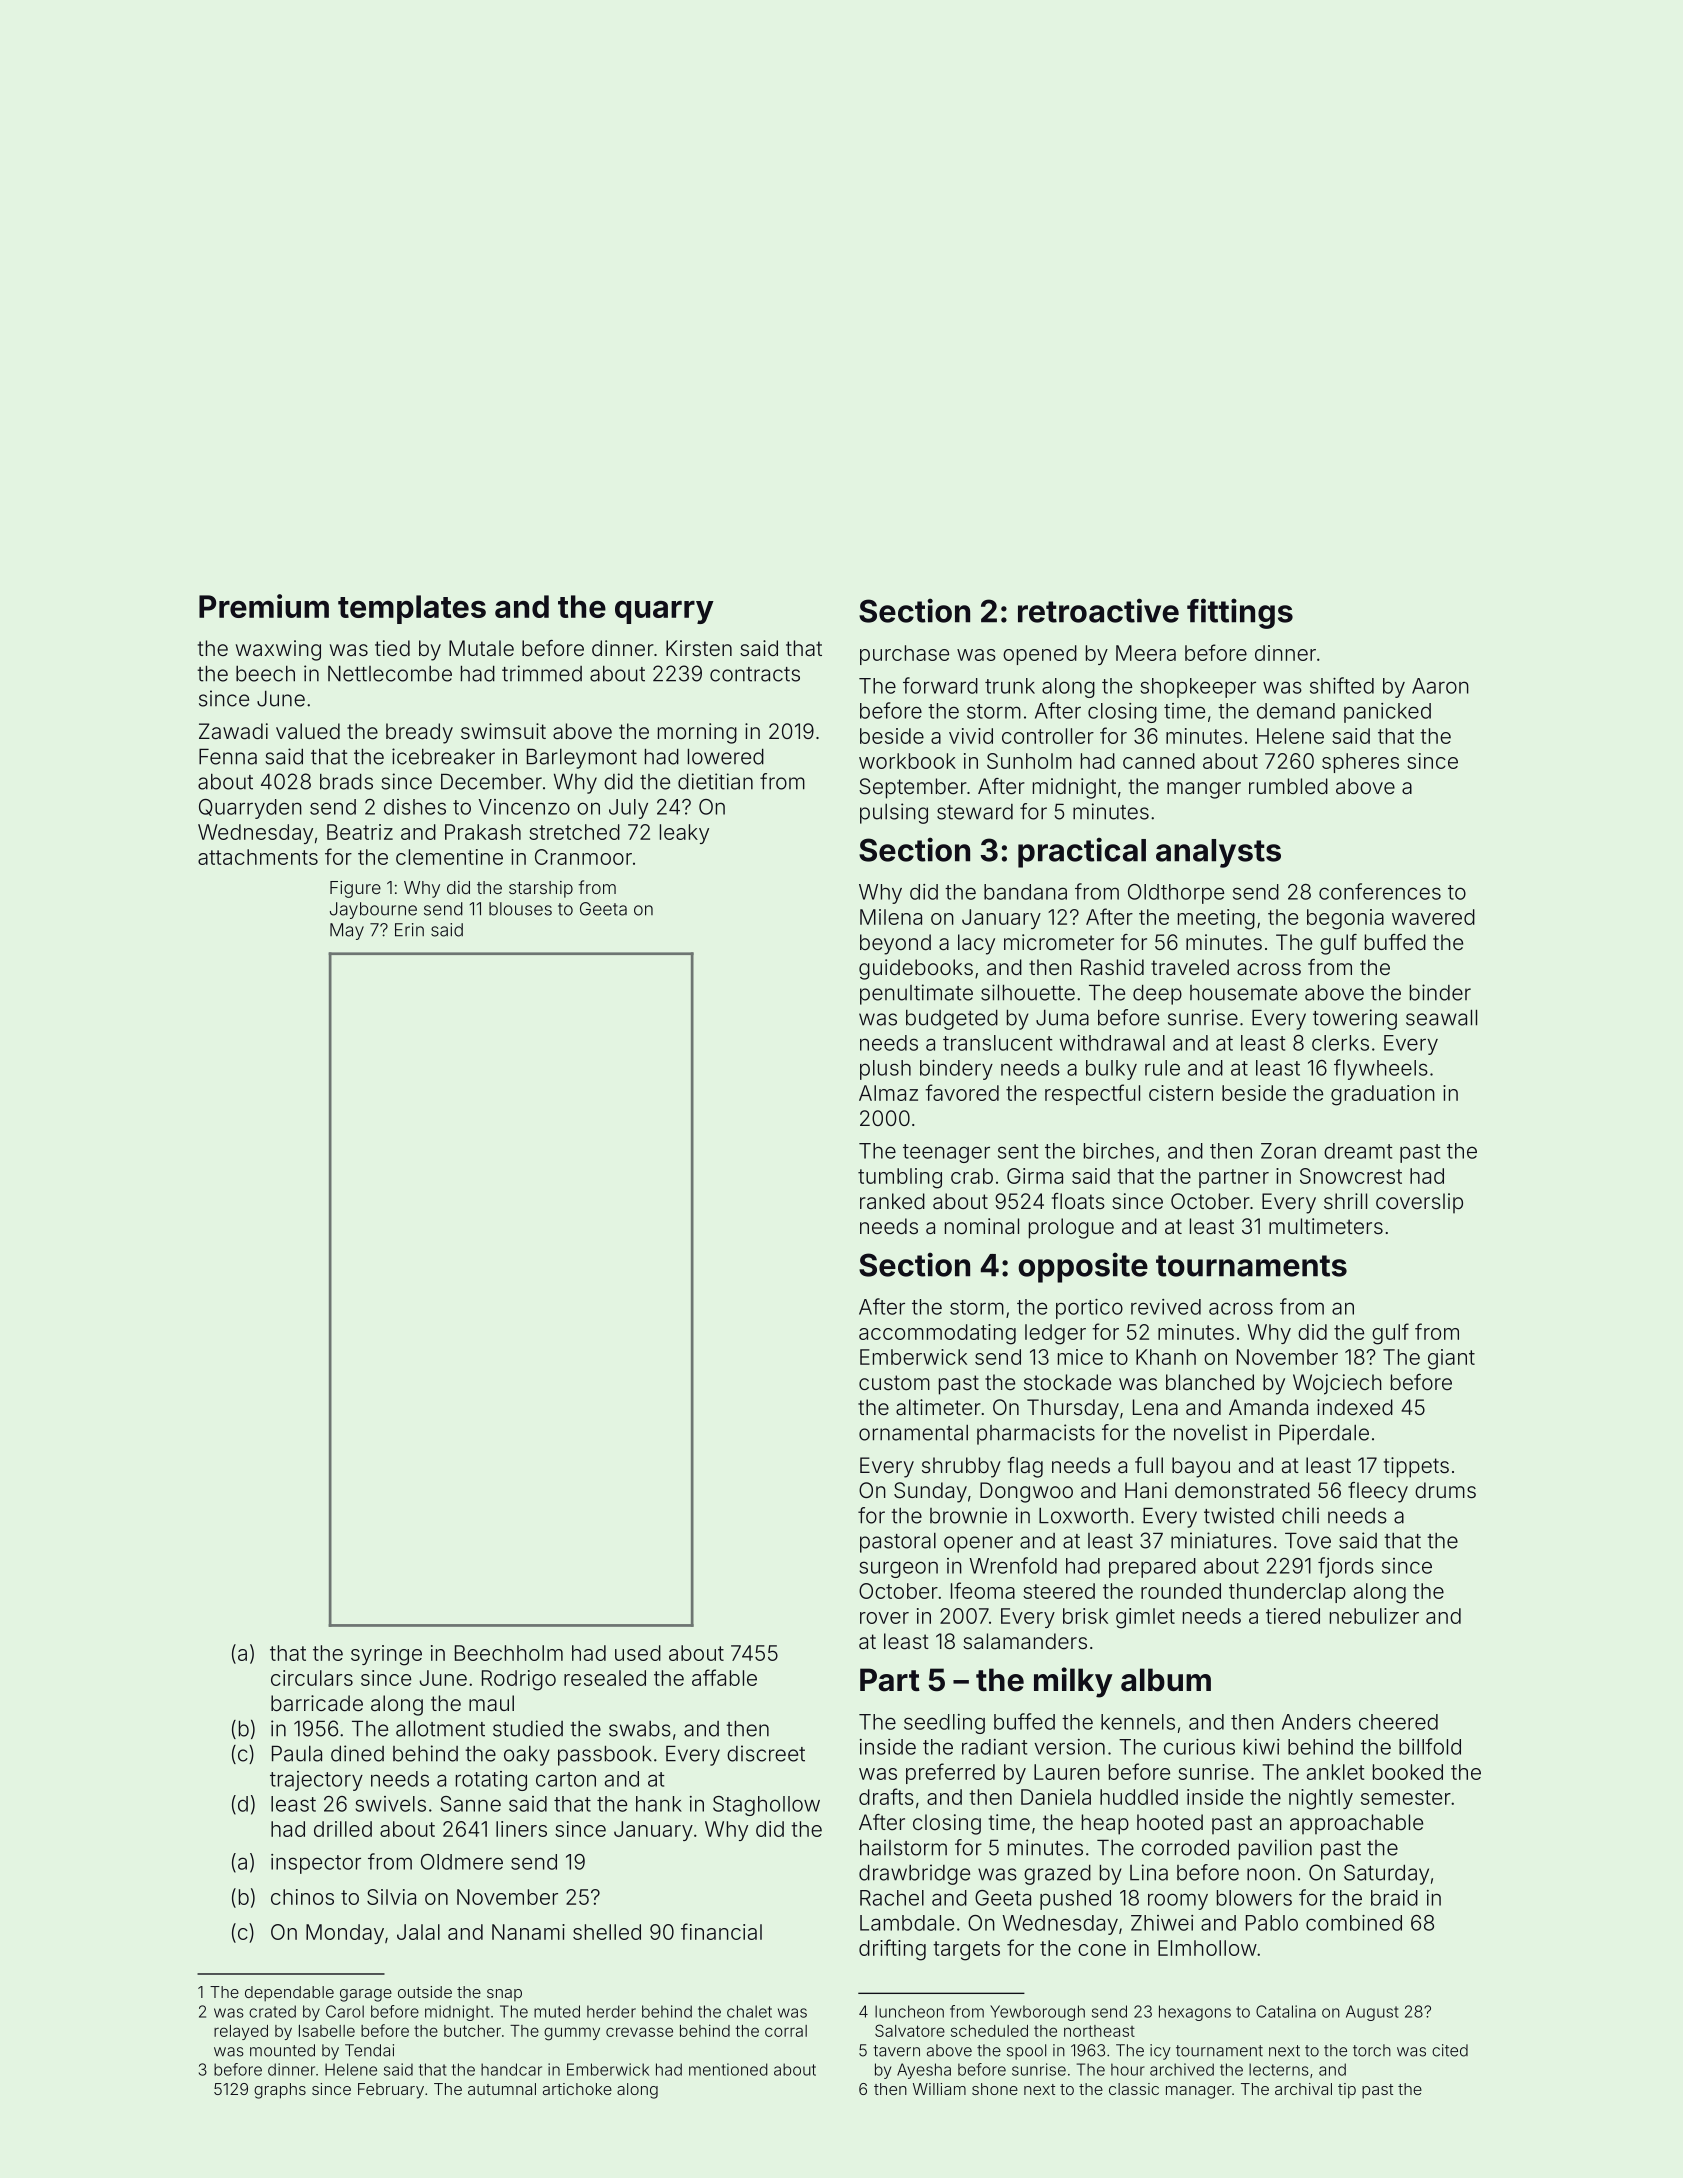  What do you see at coordinates (895, 944) in the screenshot?
I see `beyond` at bounding box center [895, 944].
